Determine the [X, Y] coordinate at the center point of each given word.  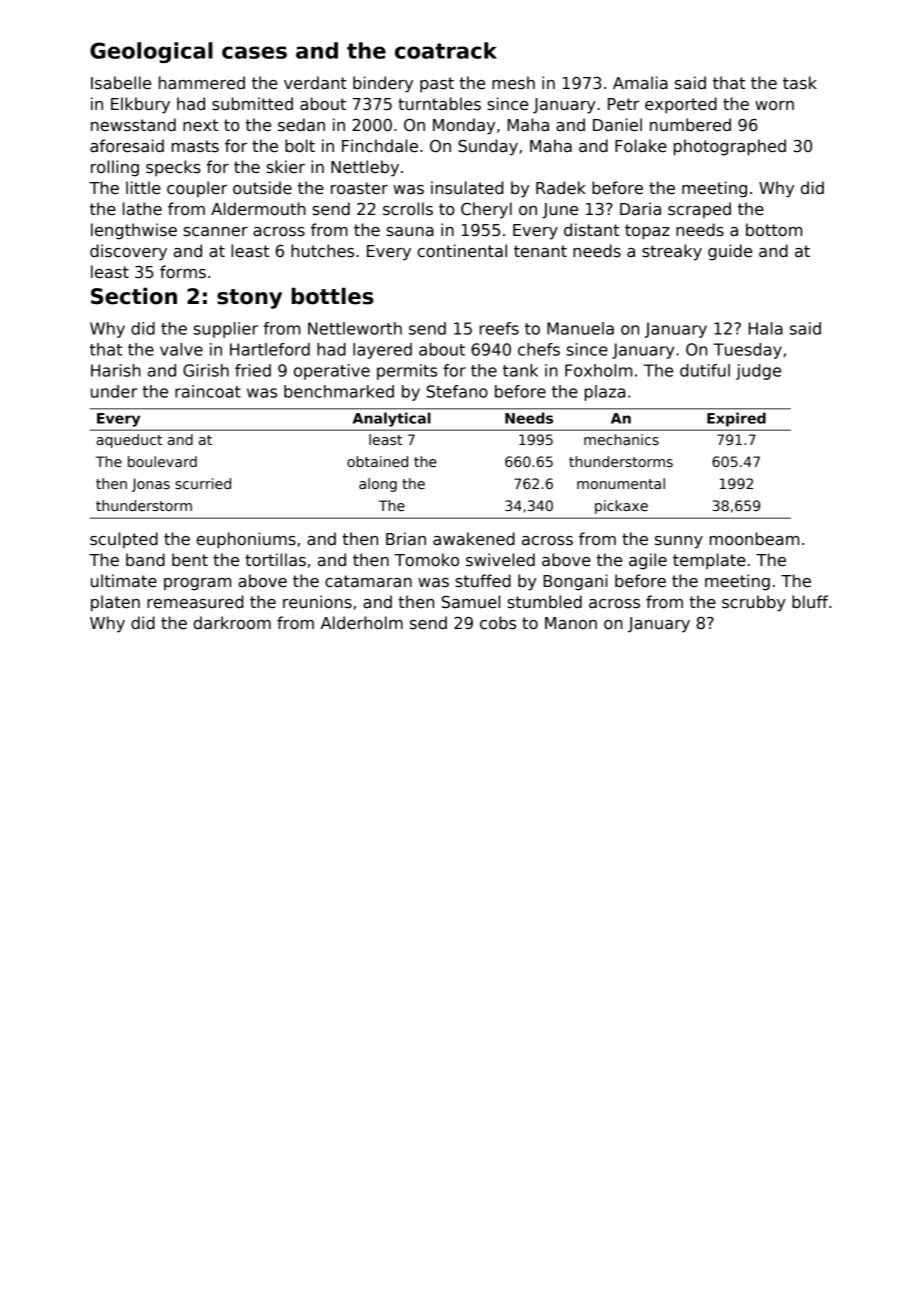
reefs [499, 328]
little [143, 188]
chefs [539, 349]
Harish [116, 370]
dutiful [705, 370]
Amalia [640, 82]
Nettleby [365, 168]
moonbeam [754, 539]
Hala [765, 328]
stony [249, 299]
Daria [640, 209]
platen [115, 603]
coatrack [446, 50]
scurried [203, 483]
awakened [474, 539]
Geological [151, 52]
